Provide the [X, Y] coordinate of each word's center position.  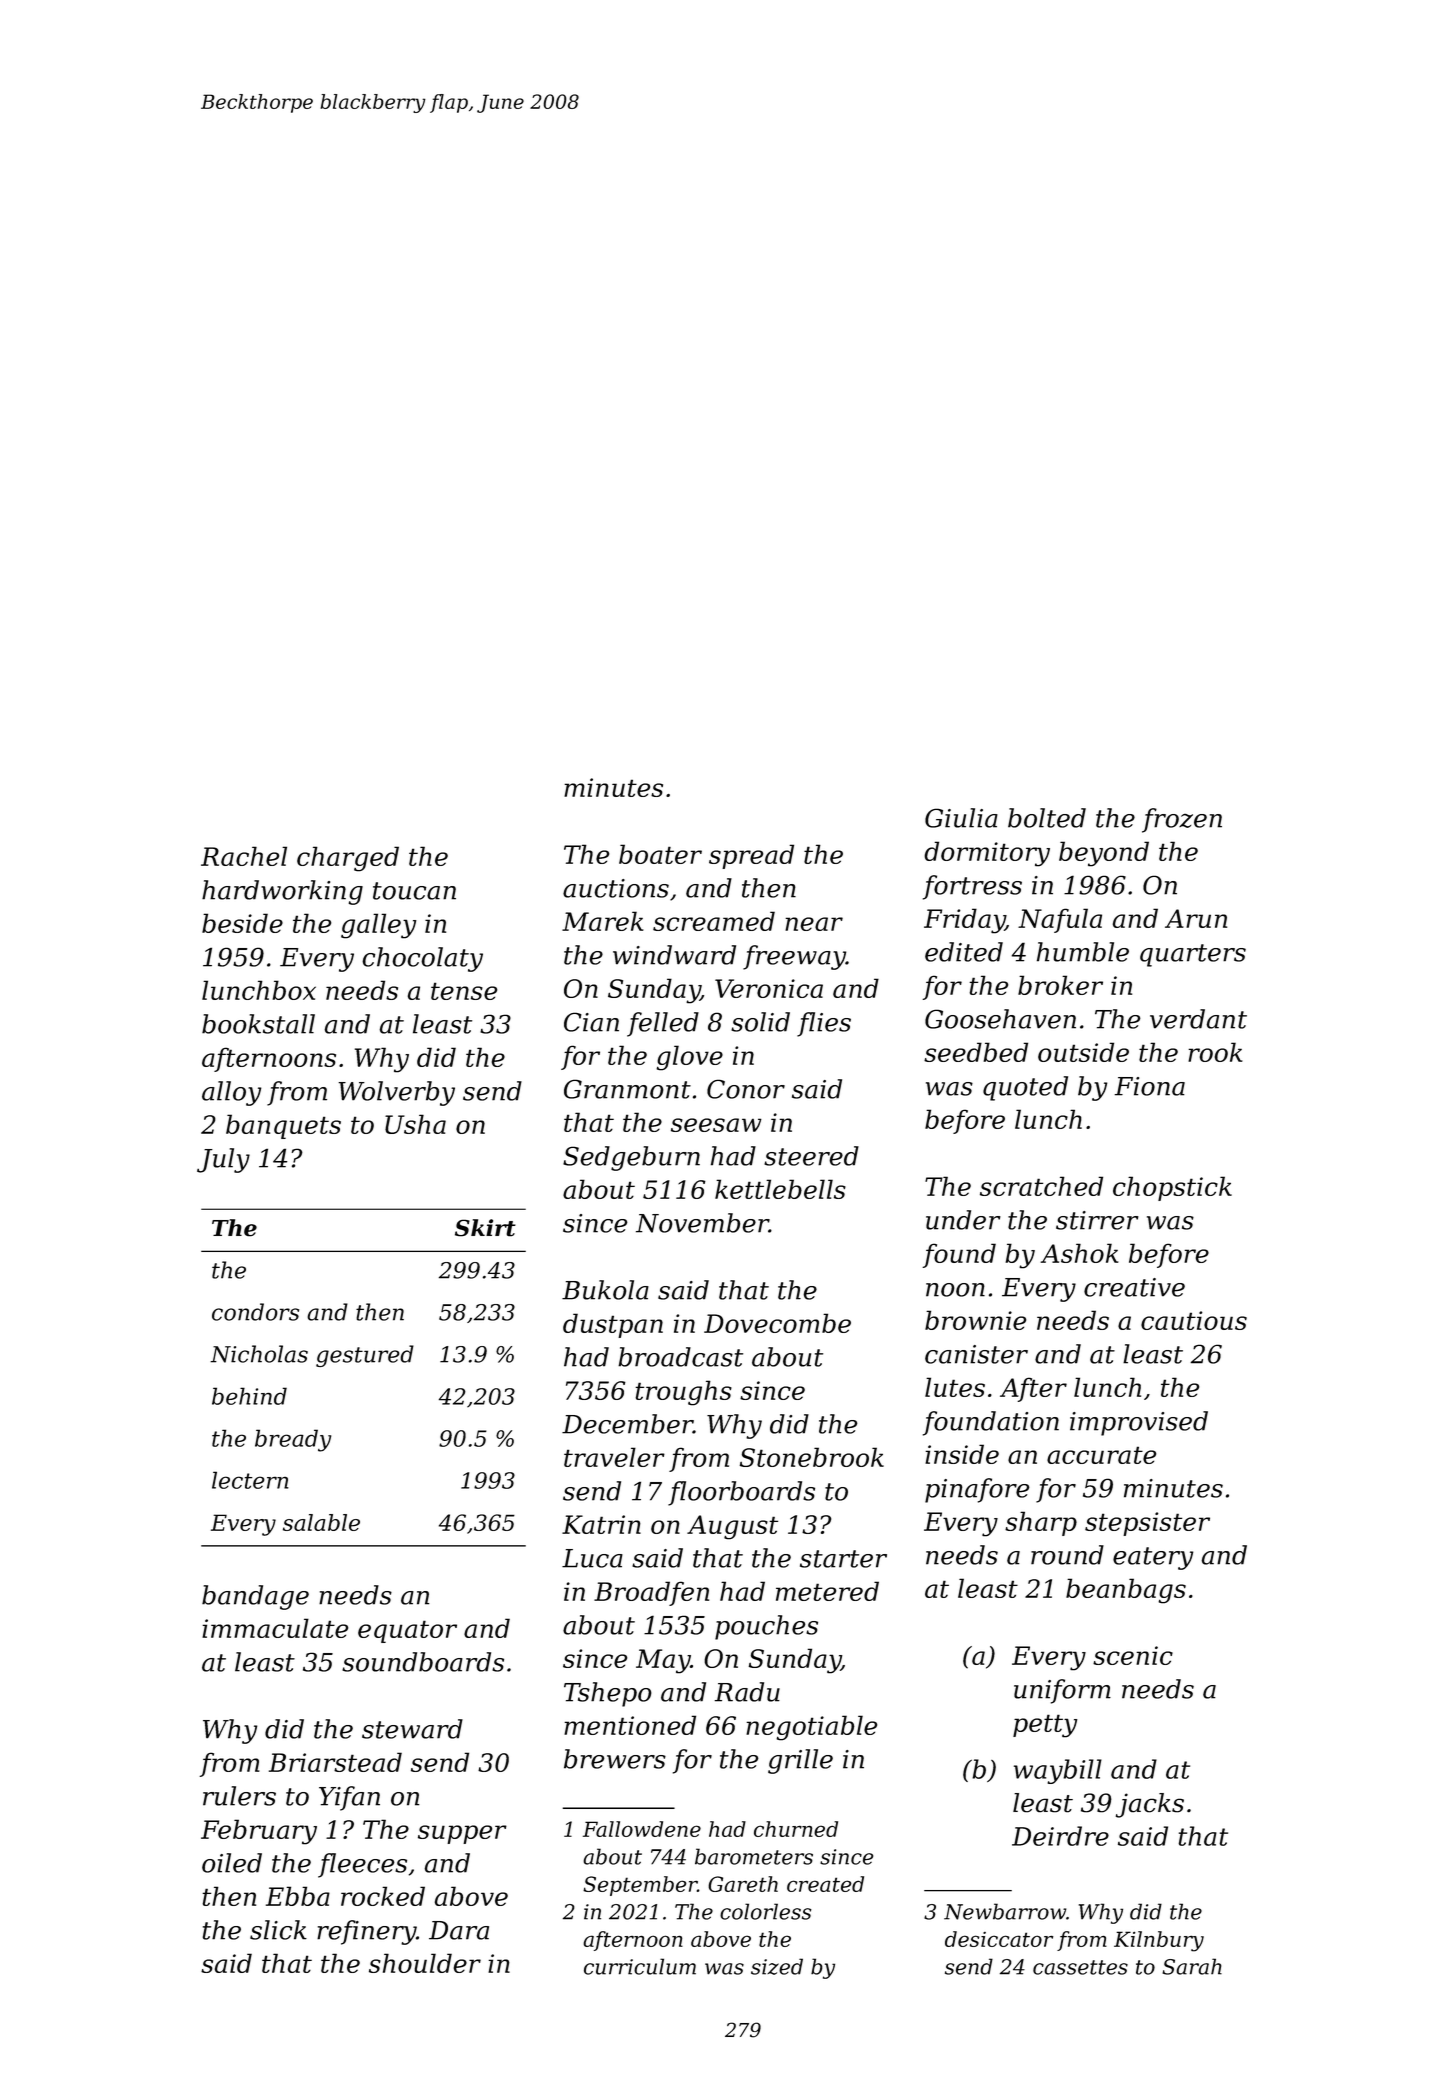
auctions [616, 888]
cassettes [1080, 1967]
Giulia [961, 818]
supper [462, 1834]
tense [464, 991]
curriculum [640, 1966]
